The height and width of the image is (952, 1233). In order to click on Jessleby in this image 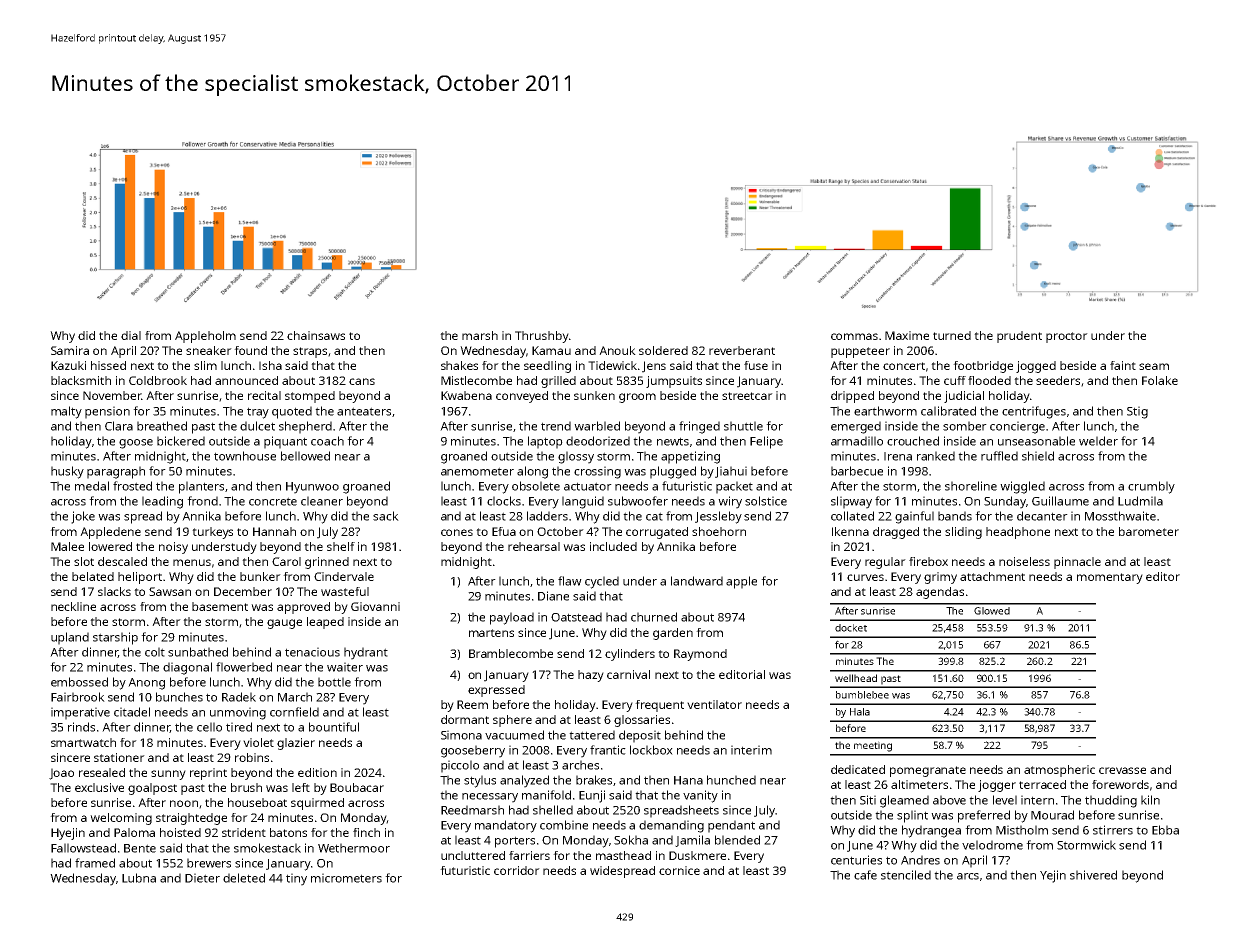, I will do `click(718, 517)`.
